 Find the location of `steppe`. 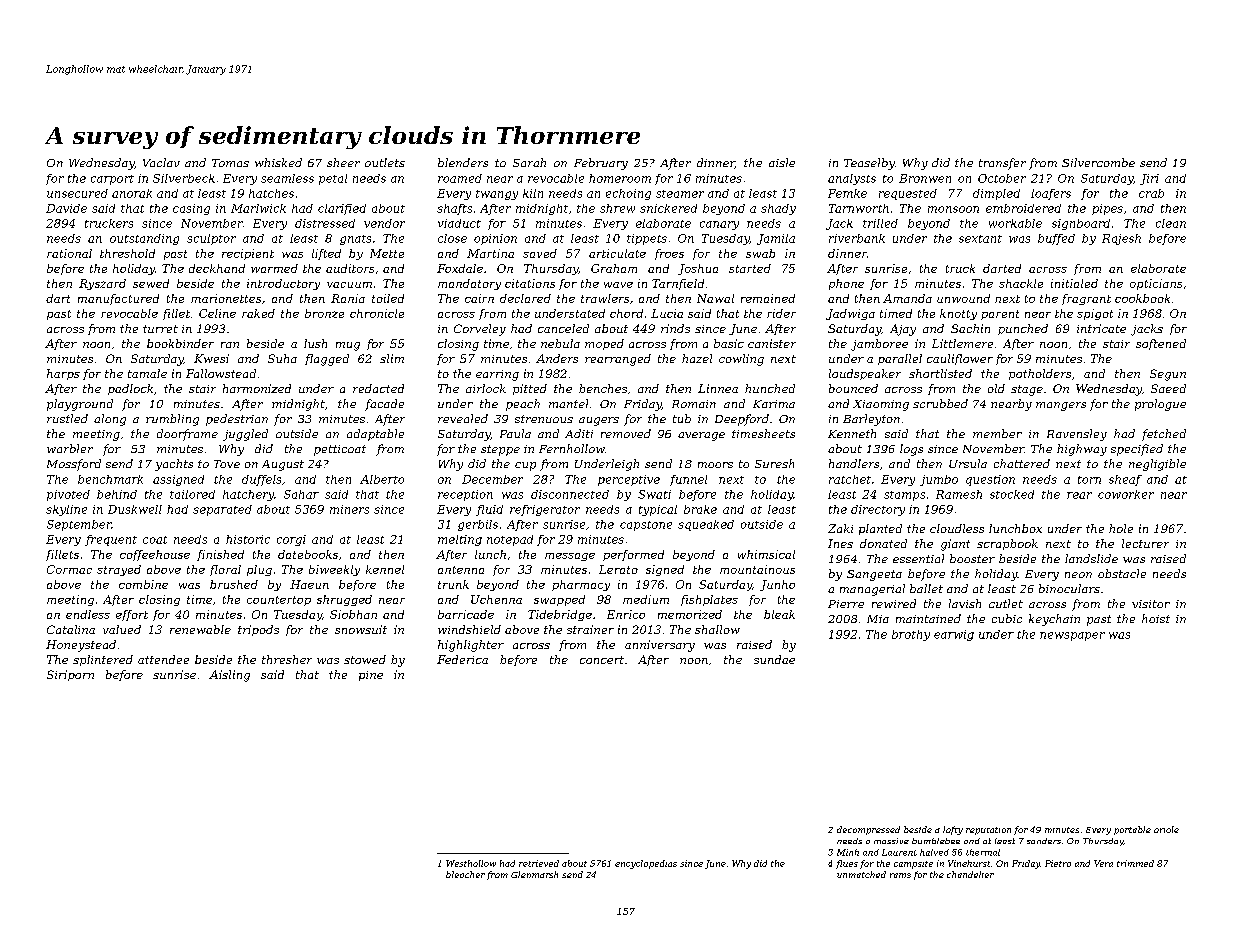

steppe is located at coordinates (500, 450).
